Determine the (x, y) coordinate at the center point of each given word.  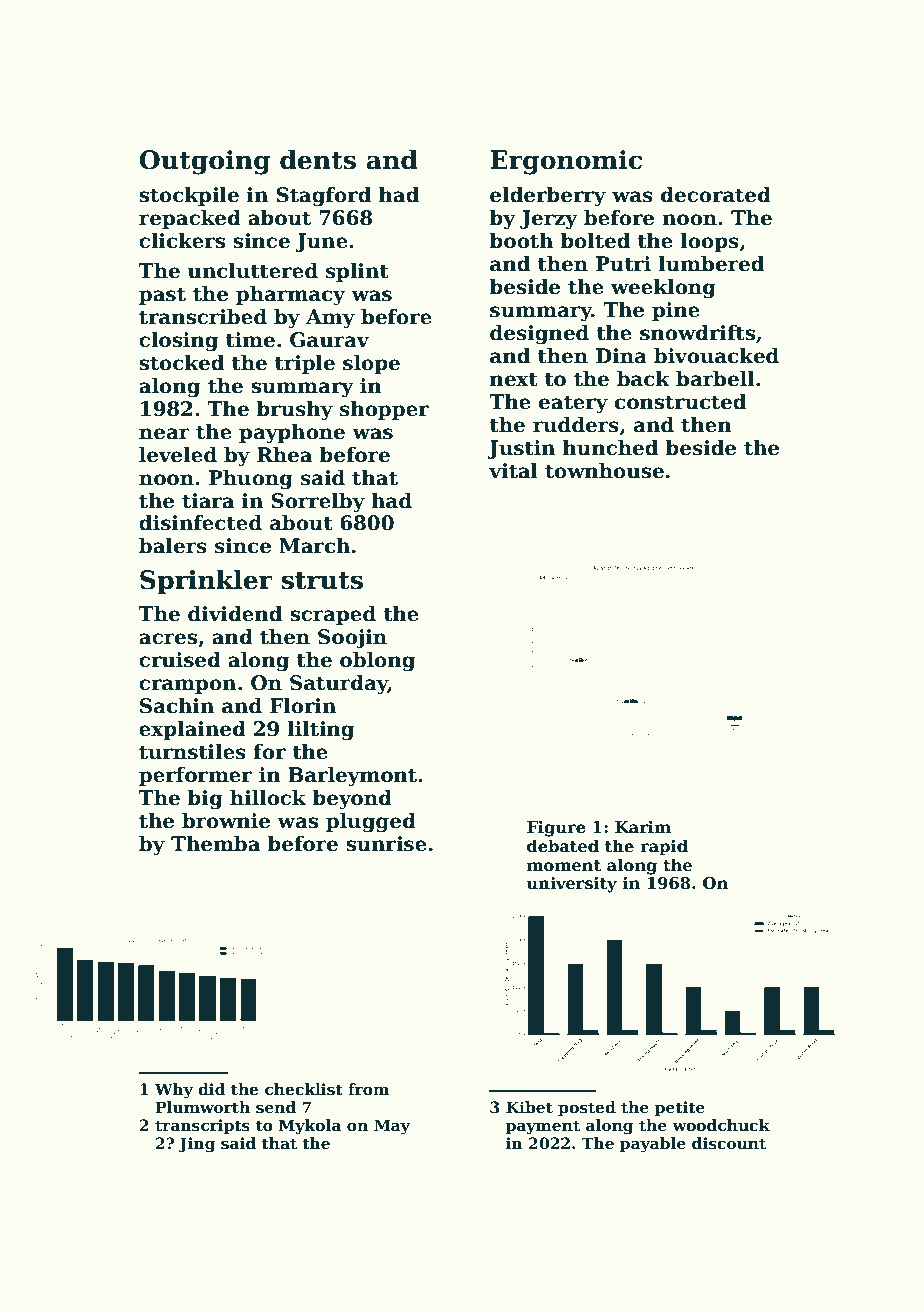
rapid (664, 847)
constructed (680, 402)
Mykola (310, 1127)
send (276, 1107)
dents (318, 159)
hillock (268, 798)
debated (563, 846)
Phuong (251, 480)
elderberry (548, 197)
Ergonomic (566, 162)
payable (653, 1145)
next (514, 379)
